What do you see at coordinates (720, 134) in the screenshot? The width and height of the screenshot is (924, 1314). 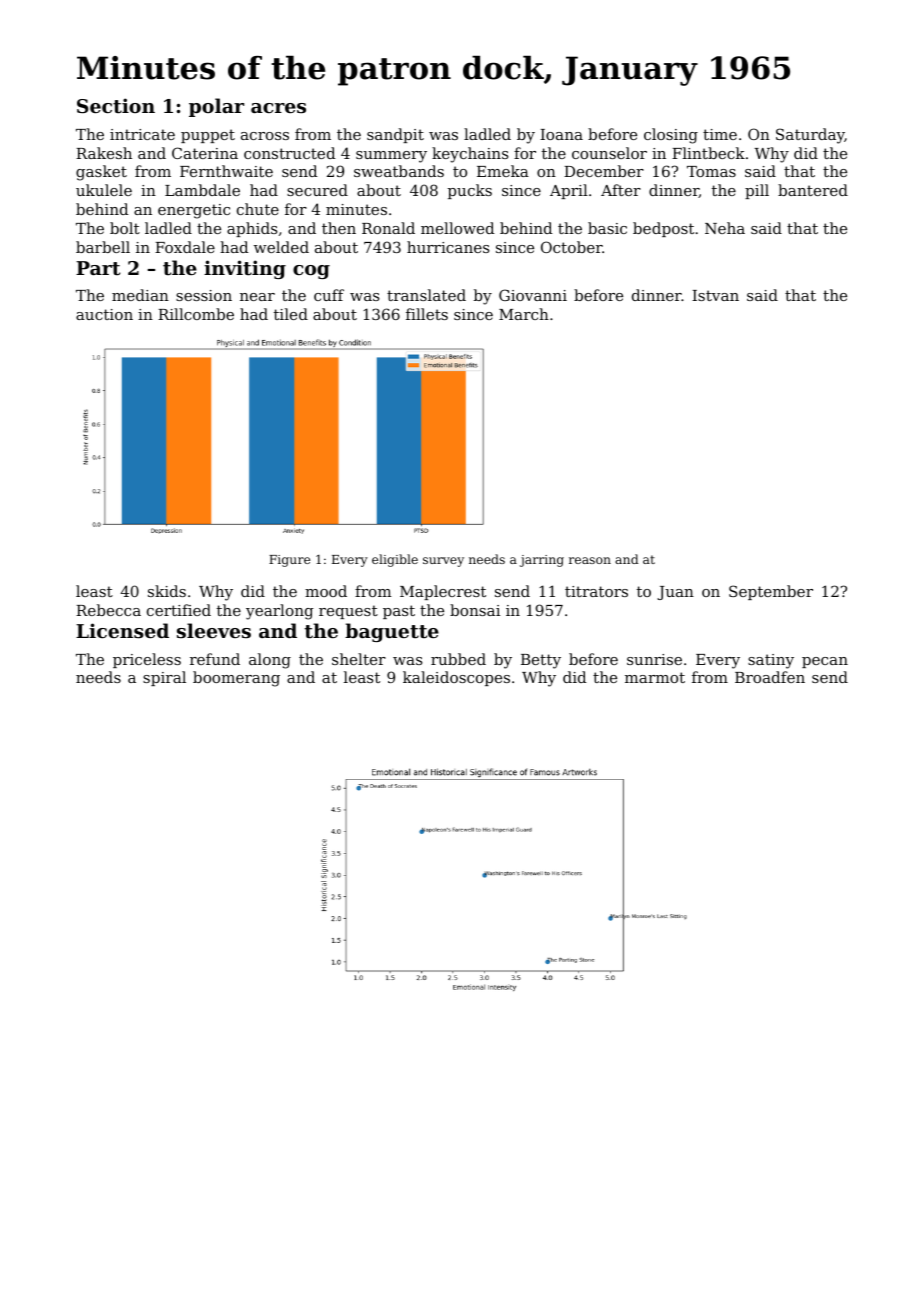 I see `time` at bounding box center [720, 134].
